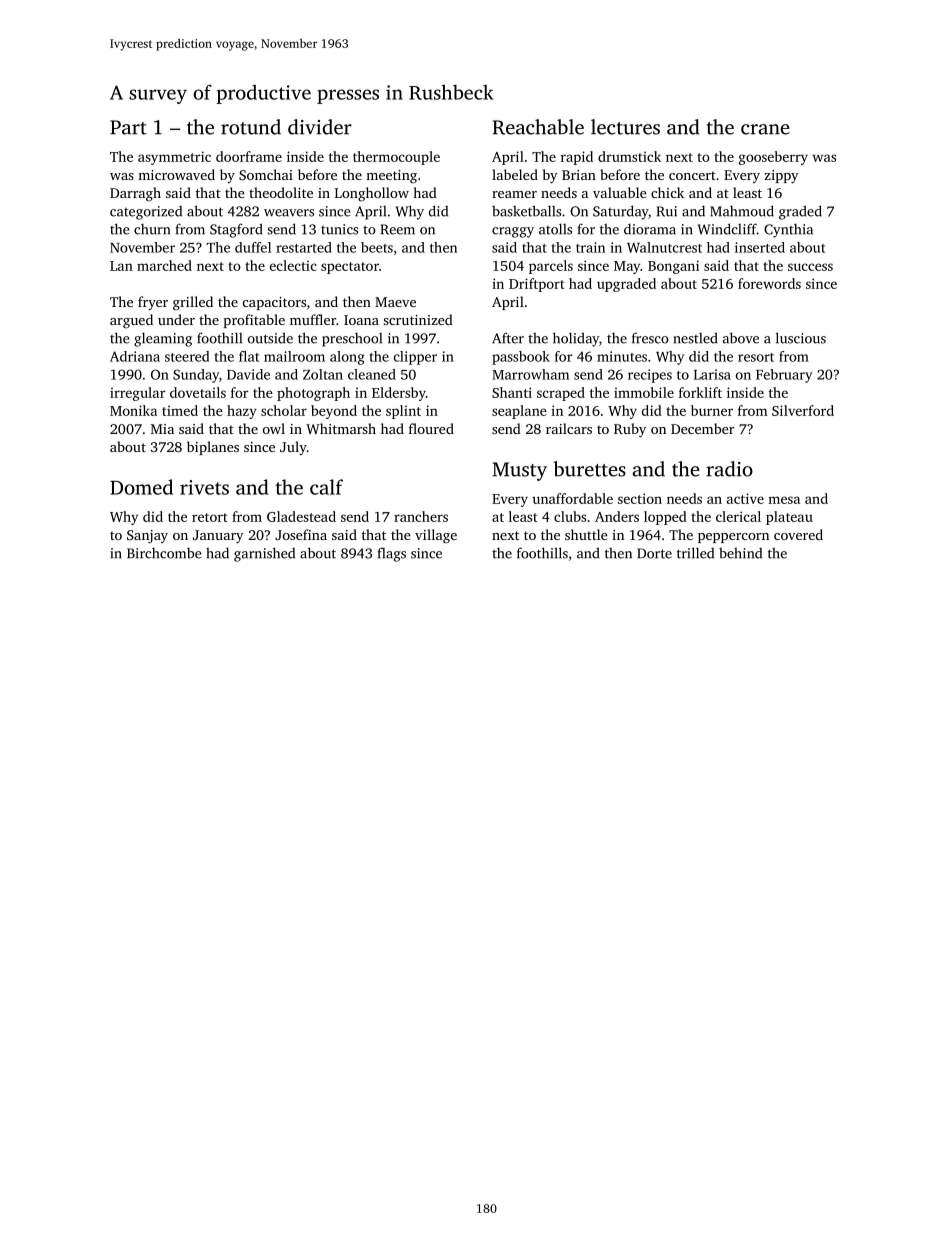 The width and height of the image is (952, 1233). I want to click on Silverford, so click(803, 410).
